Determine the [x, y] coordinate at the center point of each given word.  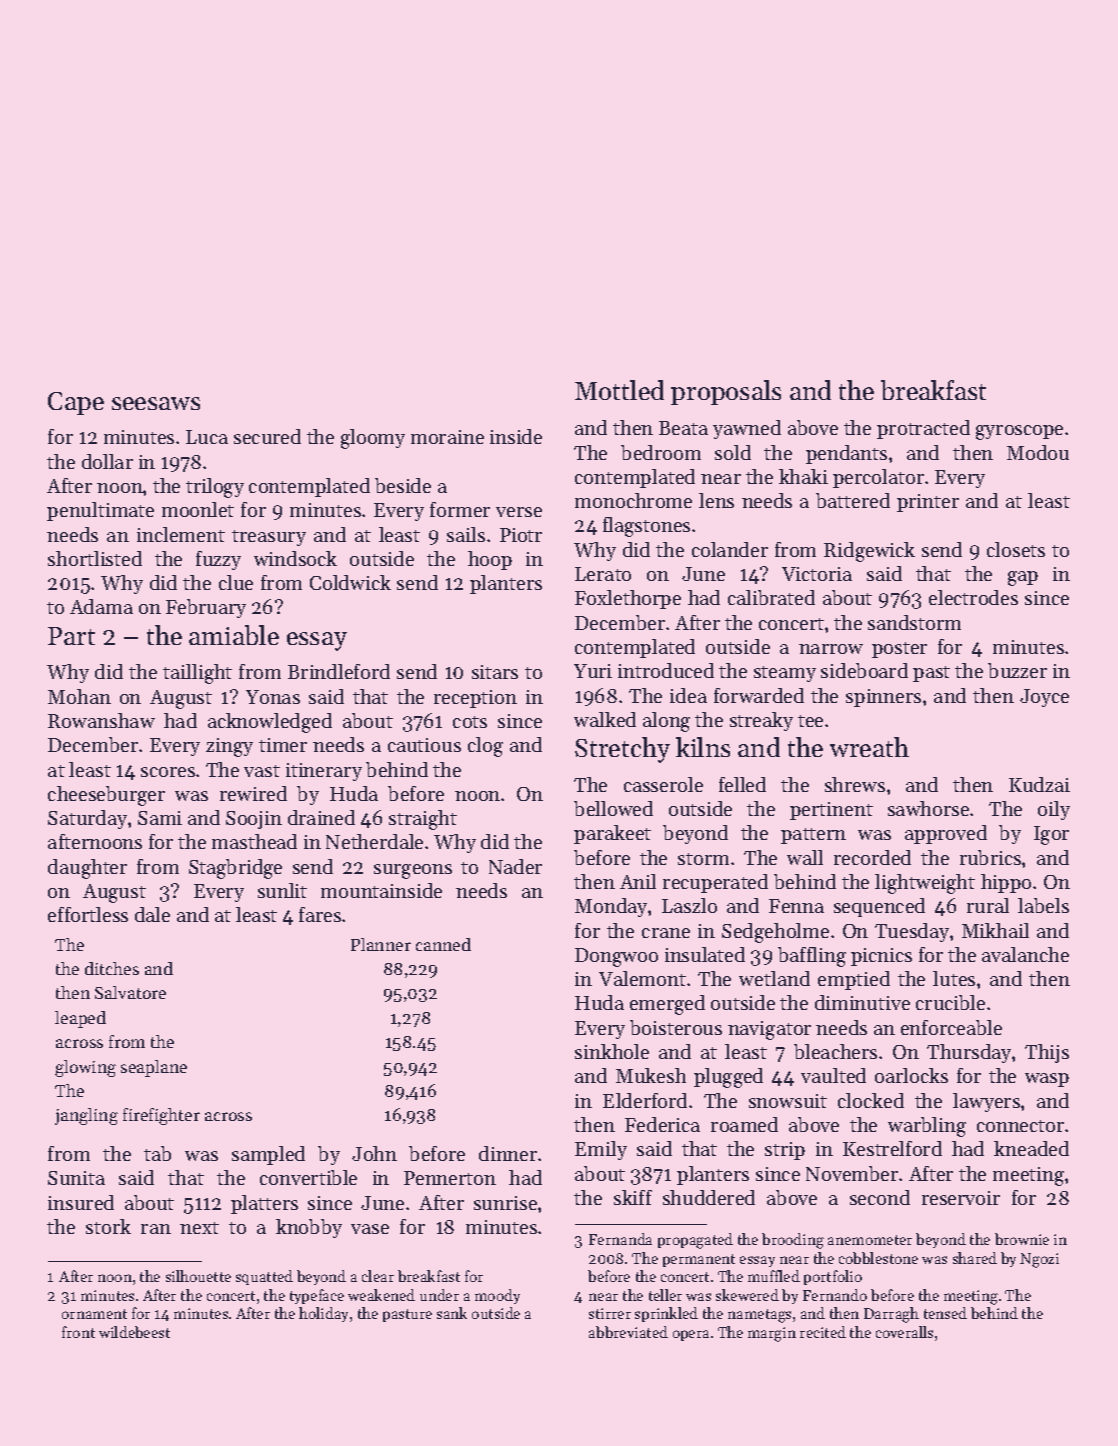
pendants [846, 454]
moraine [447, 437]
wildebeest [134, 1332]
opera [691, 1335]
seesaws [156, 403]
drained [321, 817]
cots [470, 722]
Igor [1051, 835]
